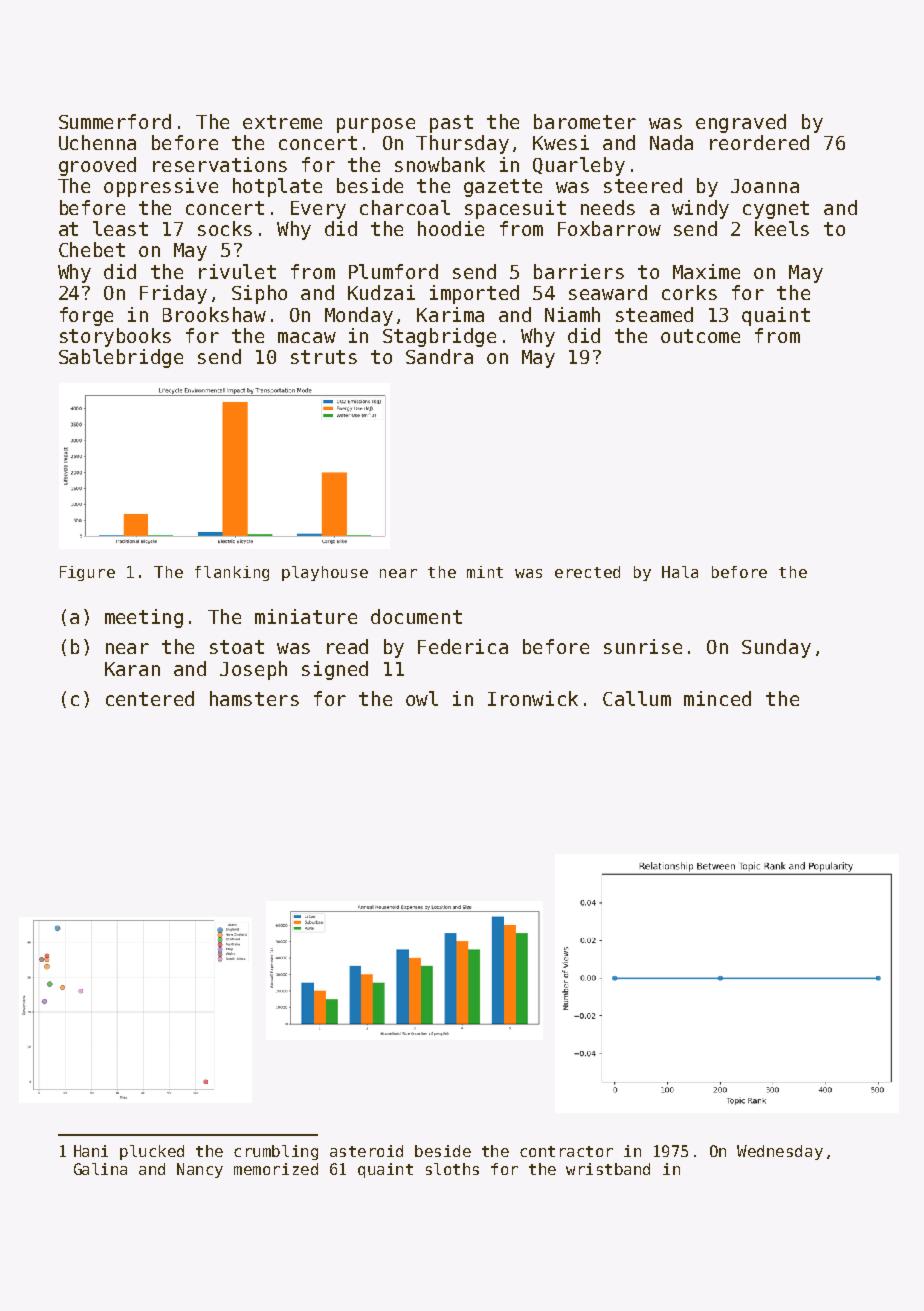  Describe the element at coordinates (150, 698) in the image. I see `centered` at that location.
